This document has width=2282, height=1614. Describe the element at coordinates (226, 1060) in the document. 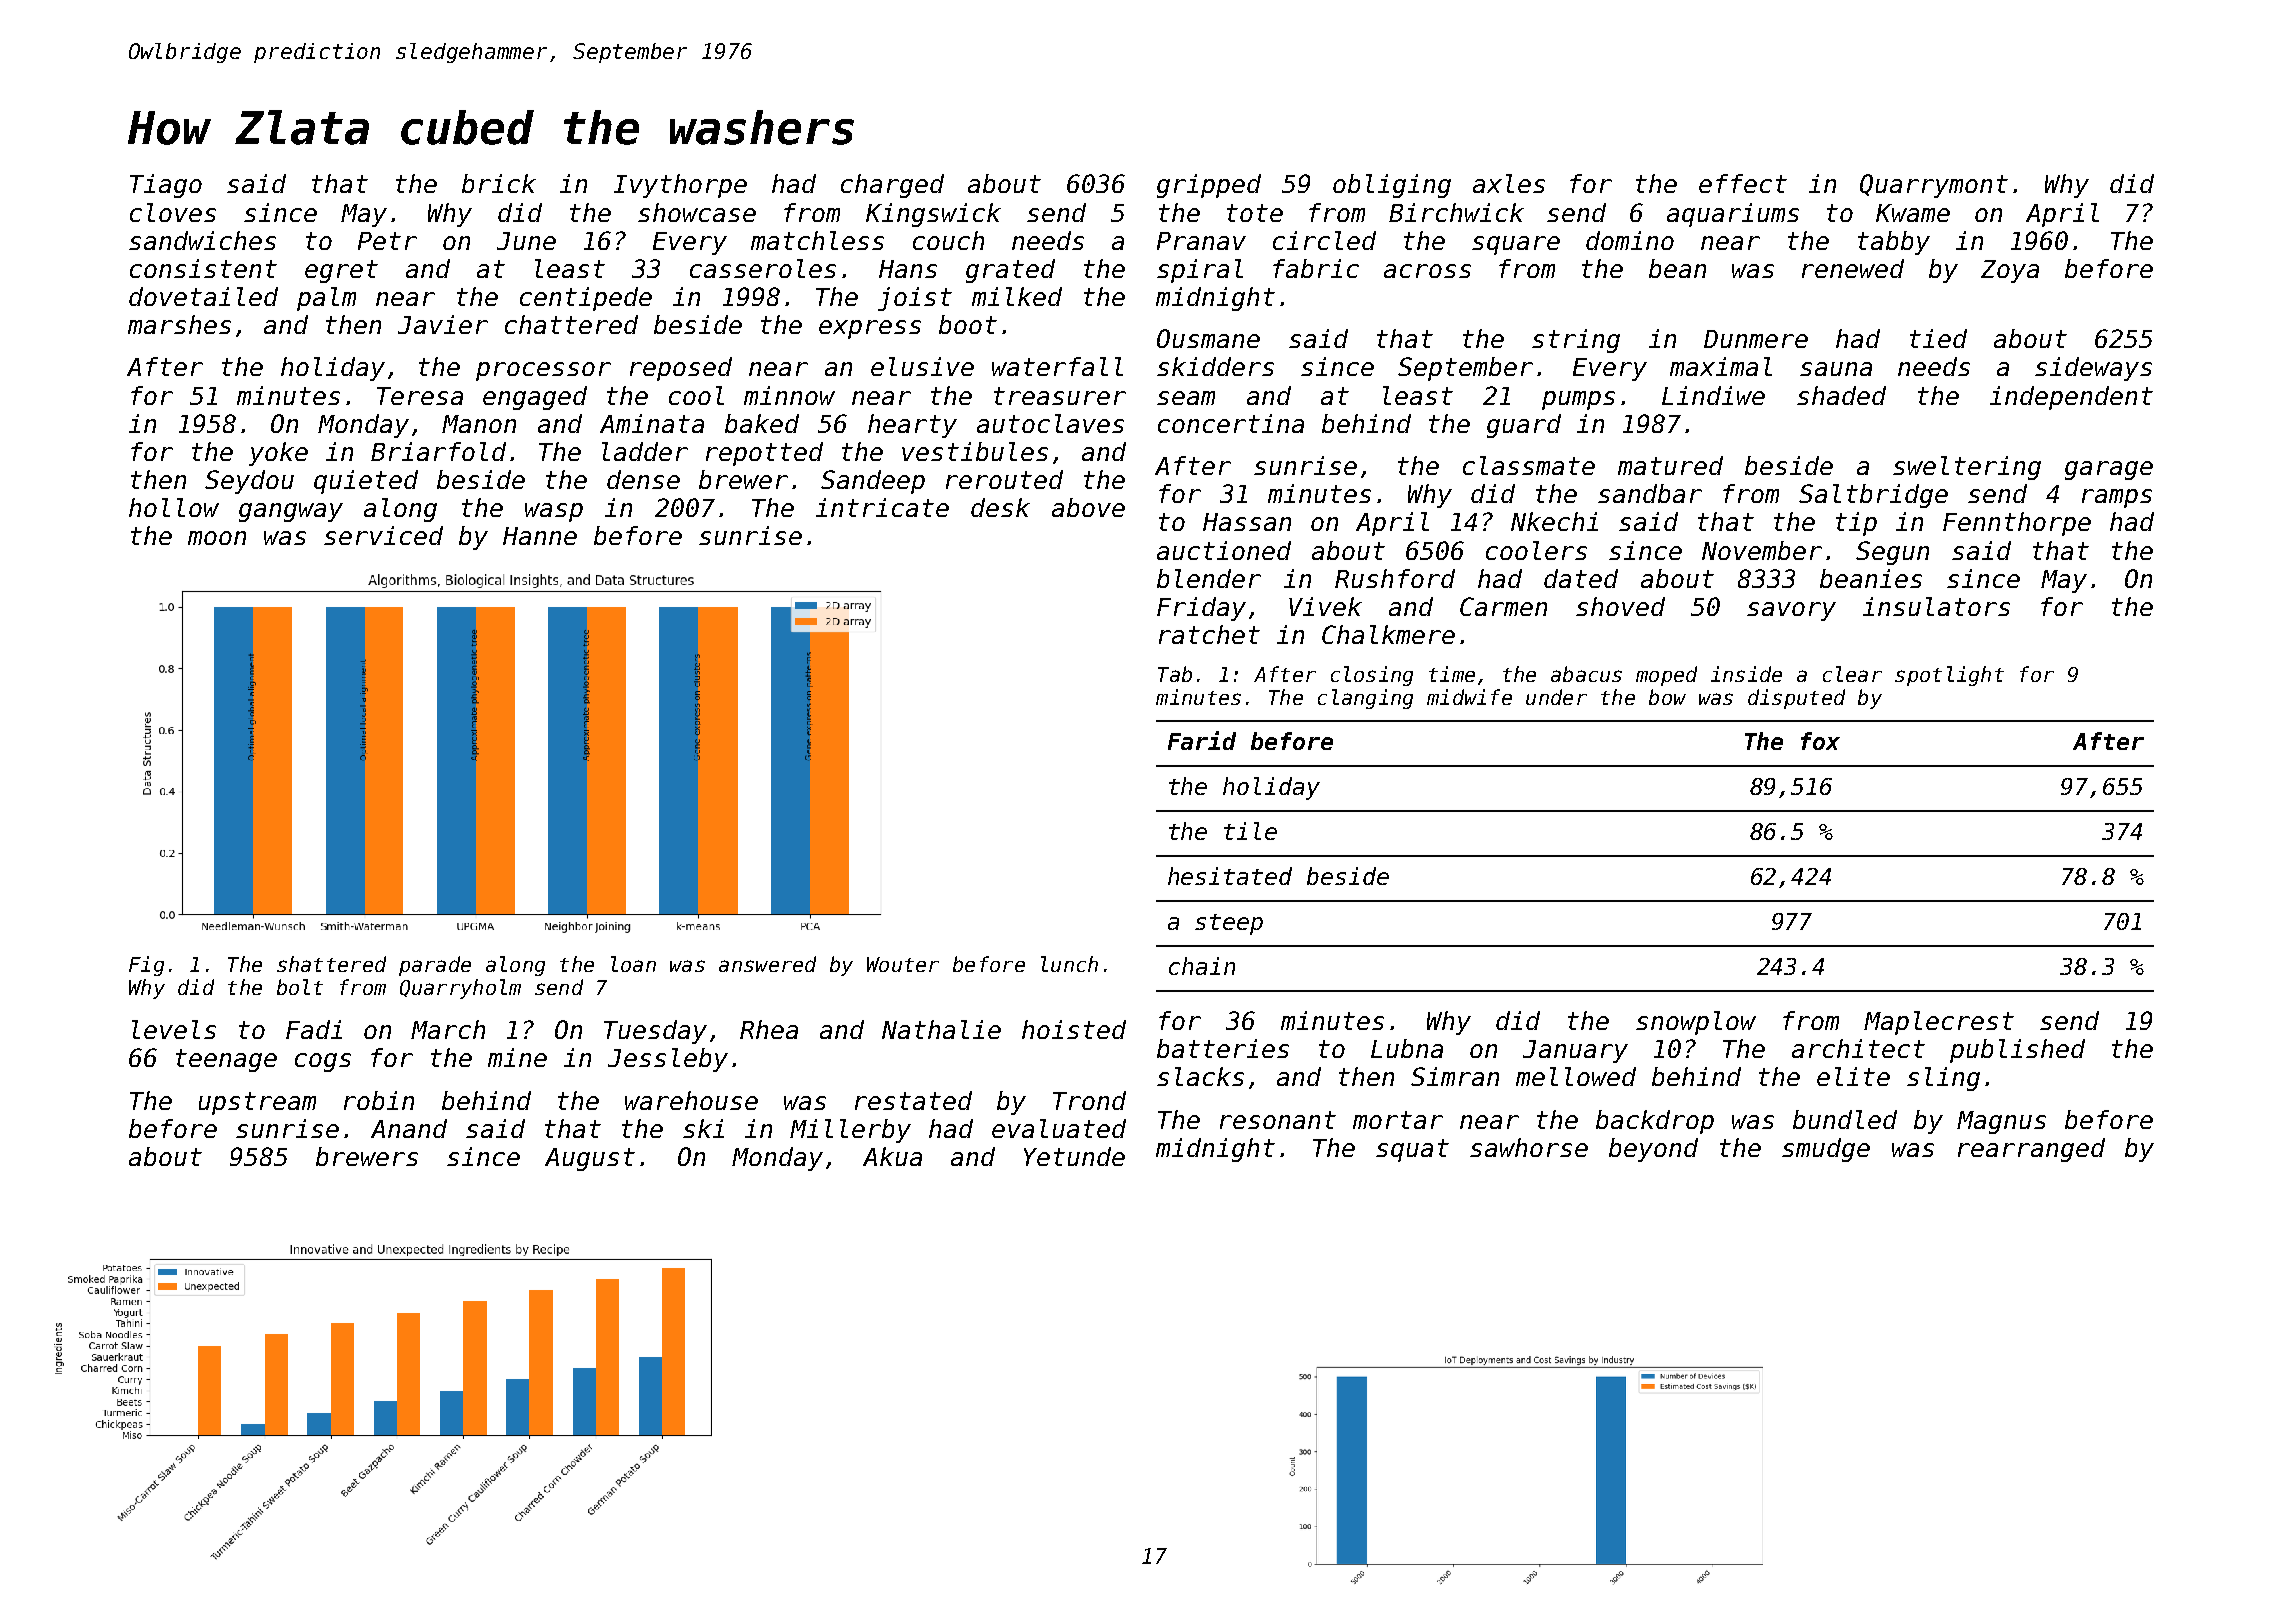

I see `teenage` at that location.
